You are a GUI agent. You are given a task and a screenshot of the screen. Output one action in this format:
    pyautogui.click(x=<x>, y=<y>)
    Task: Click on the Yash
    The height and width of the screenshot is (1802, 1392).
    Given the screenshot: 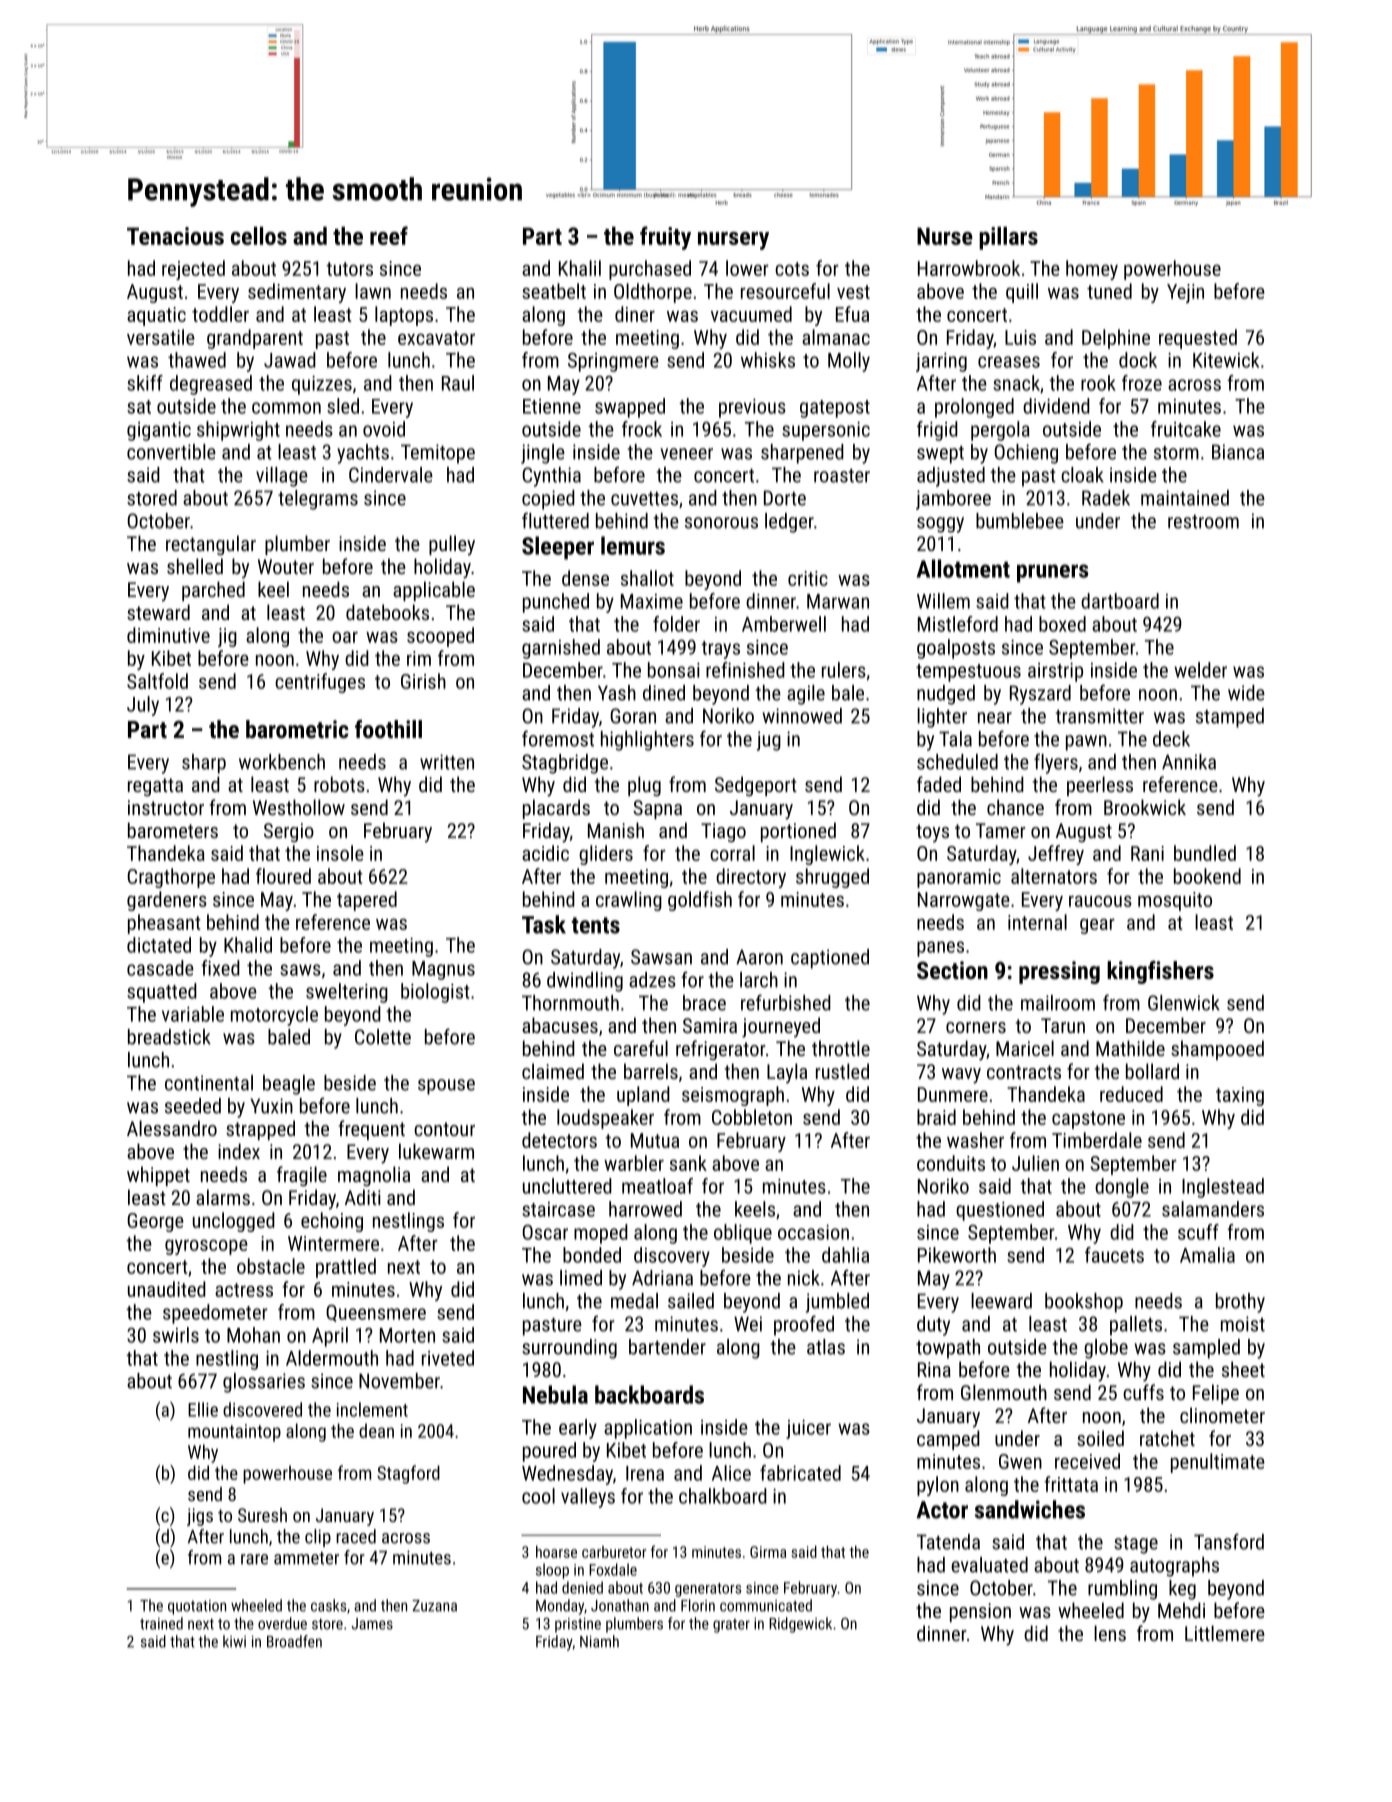 What is the action you would take?
    pyautogui.click(x=617, y=693)
